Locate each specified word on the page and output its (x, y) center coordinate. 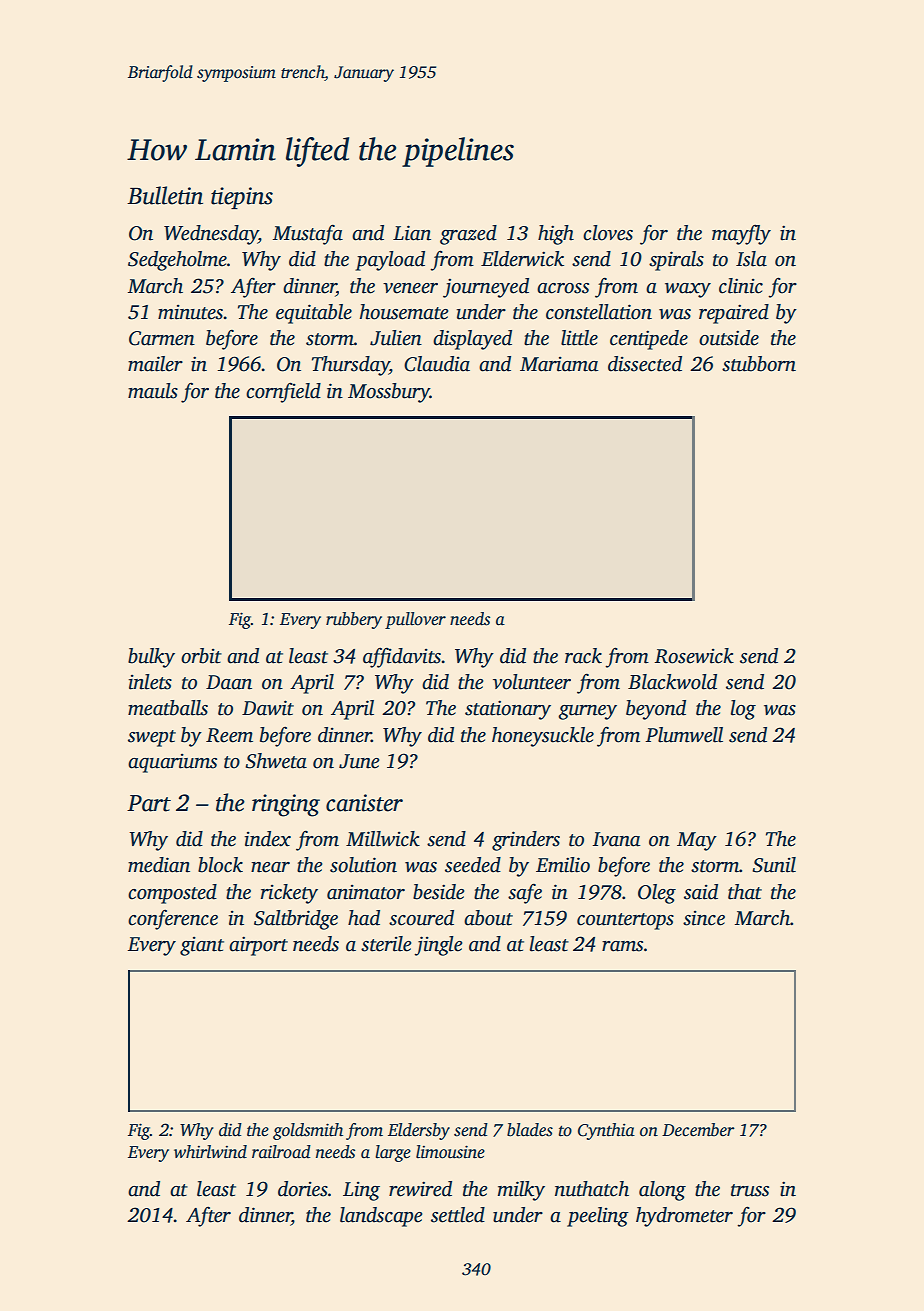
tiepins (242, 198)
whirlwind (210, 1152)
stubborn (759, 364)
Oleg (657, 894)
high (556, 235)
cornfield (283, 392)
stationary (508, 710)
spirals (676, 261)
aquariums (172, 763)
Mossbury (389, 393)
